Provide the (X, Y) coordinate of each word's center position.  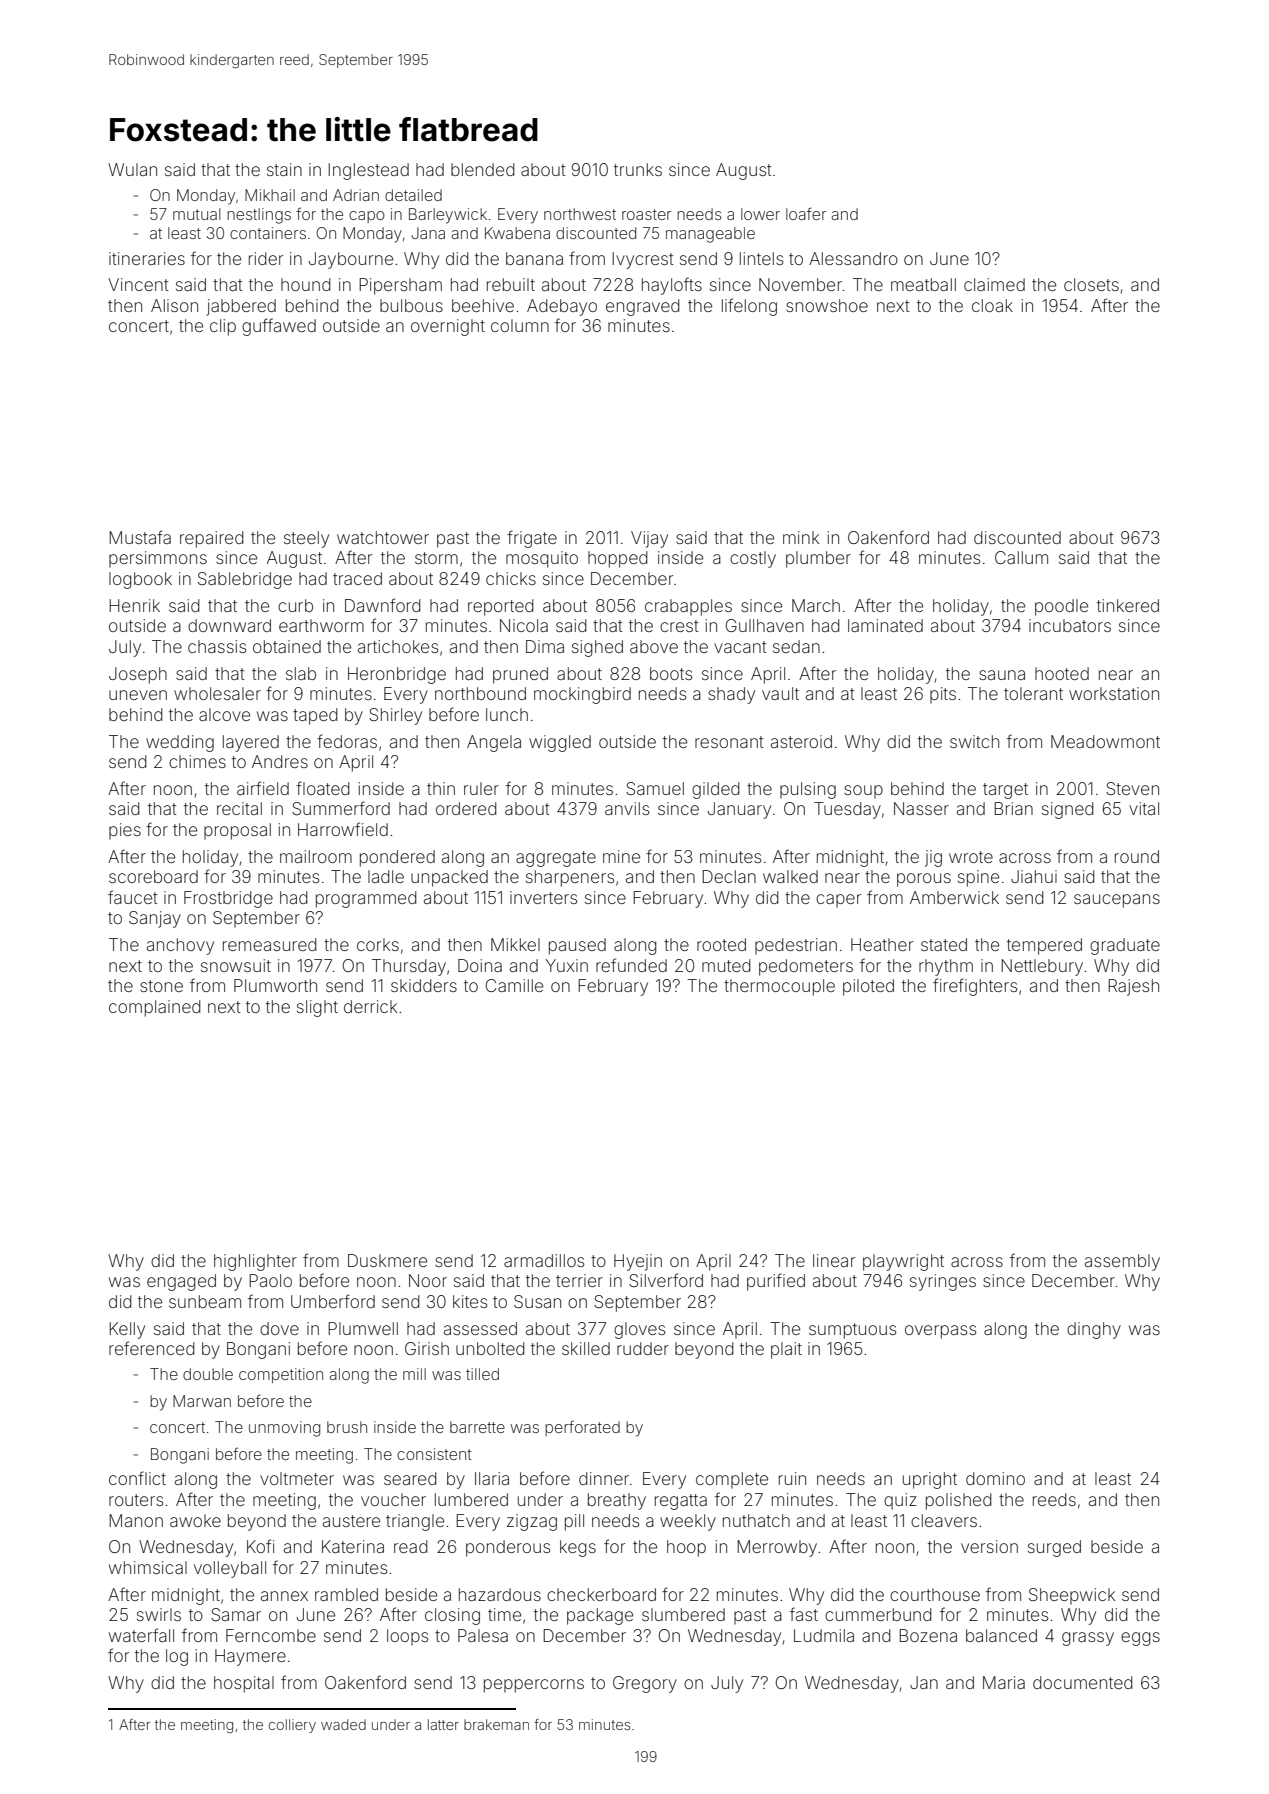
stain (284, 169)
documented (1082, 1682)
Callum (1021, 557)
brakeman (496, 1724)
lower (760, 214)
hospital (244, 1684)
